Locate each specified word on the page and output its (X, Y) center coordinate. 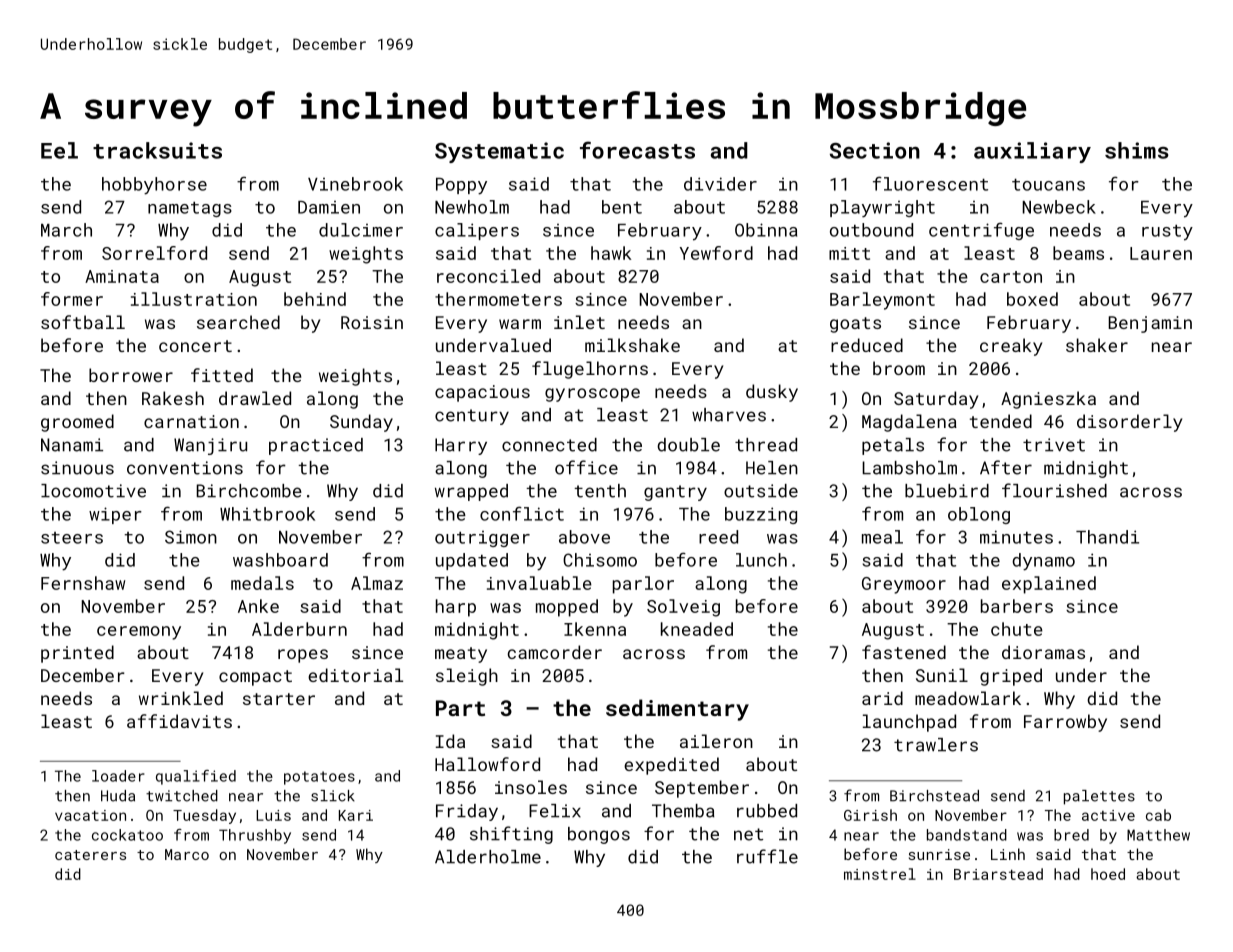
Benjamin (1150, 324)
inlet (579, 322)
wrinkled (181, 698)
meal (882, 537)
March (66, 230)
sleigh (467, 677)
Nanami (72, 445)
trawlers (936, 745)
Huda (118, 796)
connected (549, 445)
